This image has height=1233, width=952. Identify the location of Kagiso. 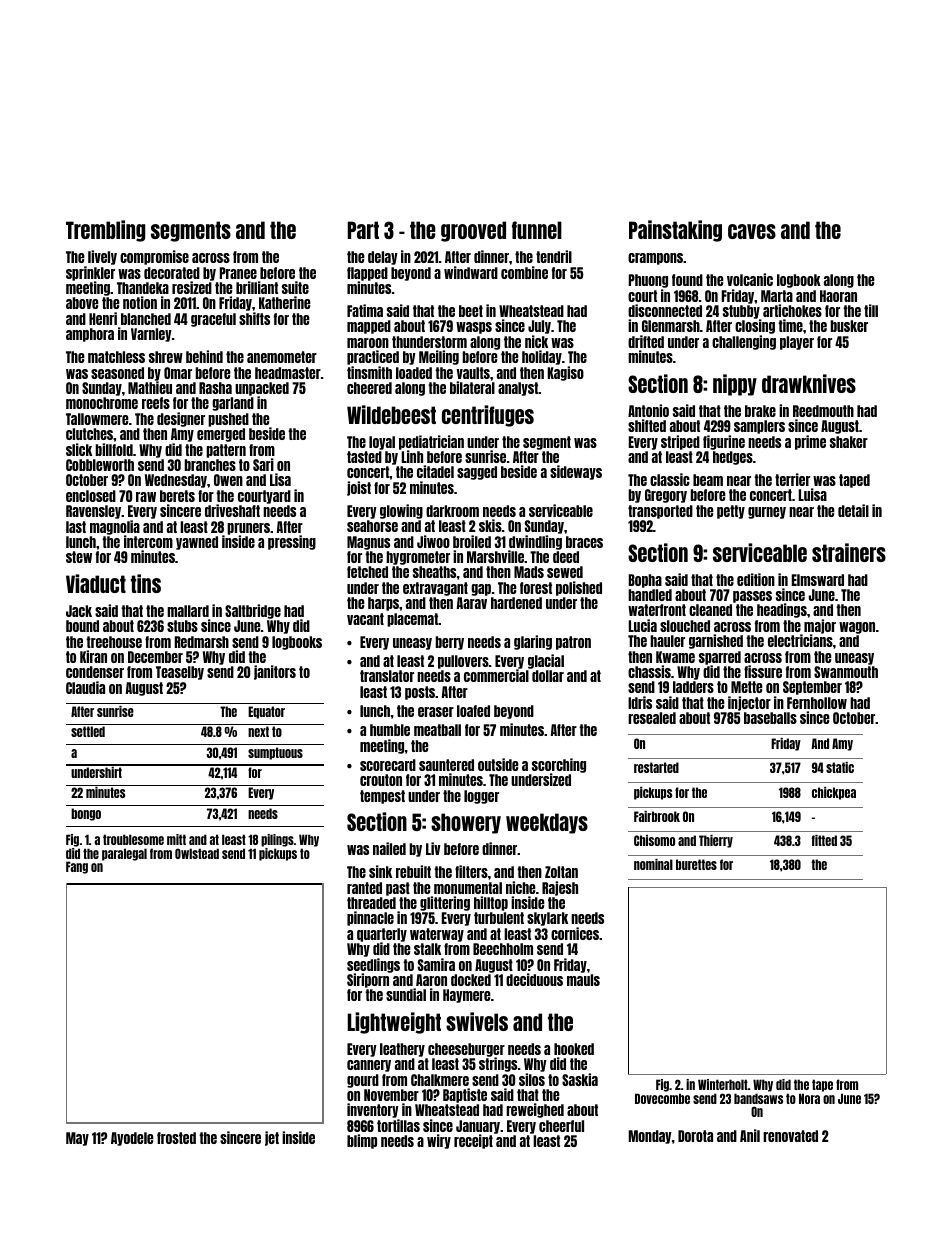
(566, 373).
